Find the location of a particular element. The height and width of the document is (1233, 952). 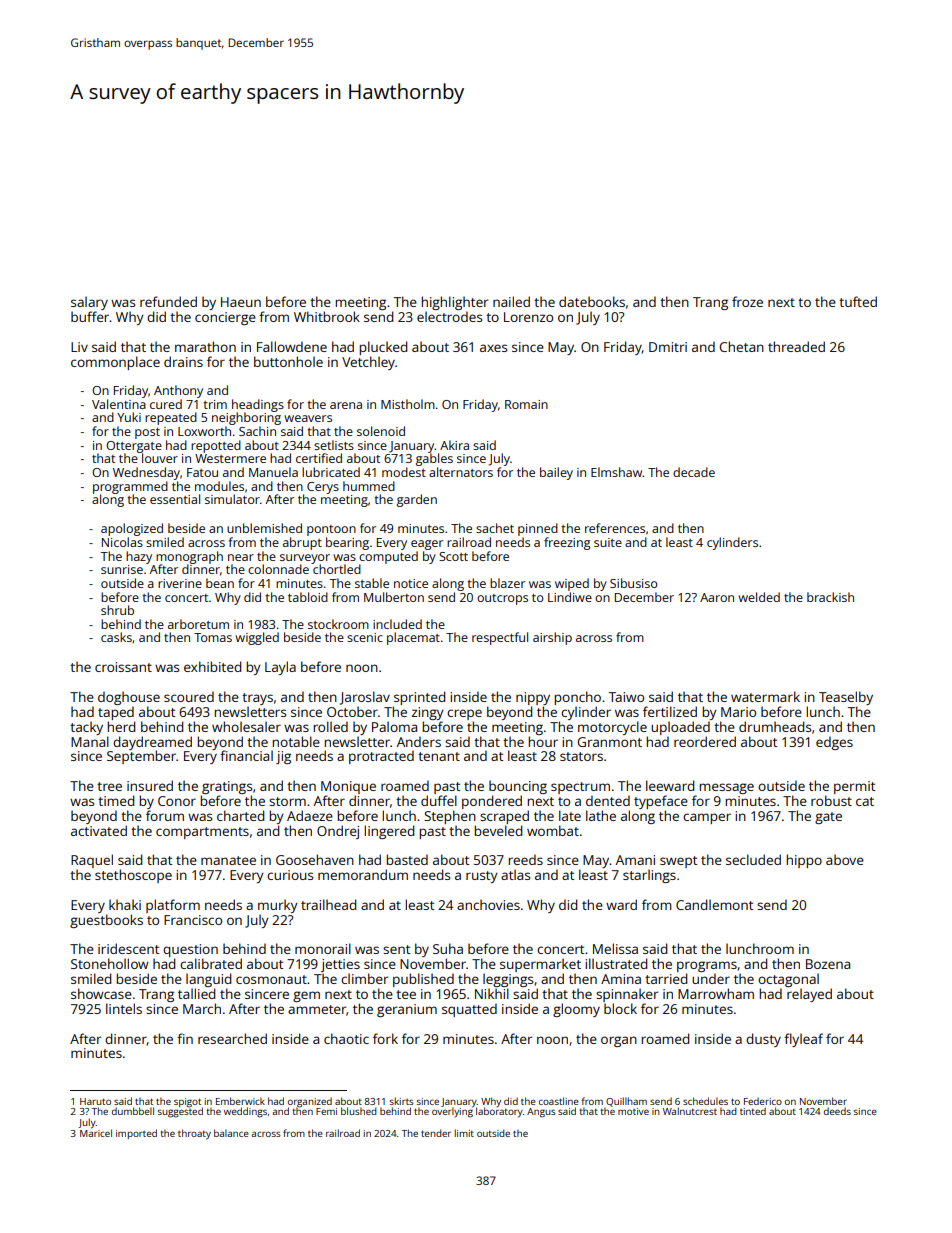

balance is located at coordinates (231, 1133).
